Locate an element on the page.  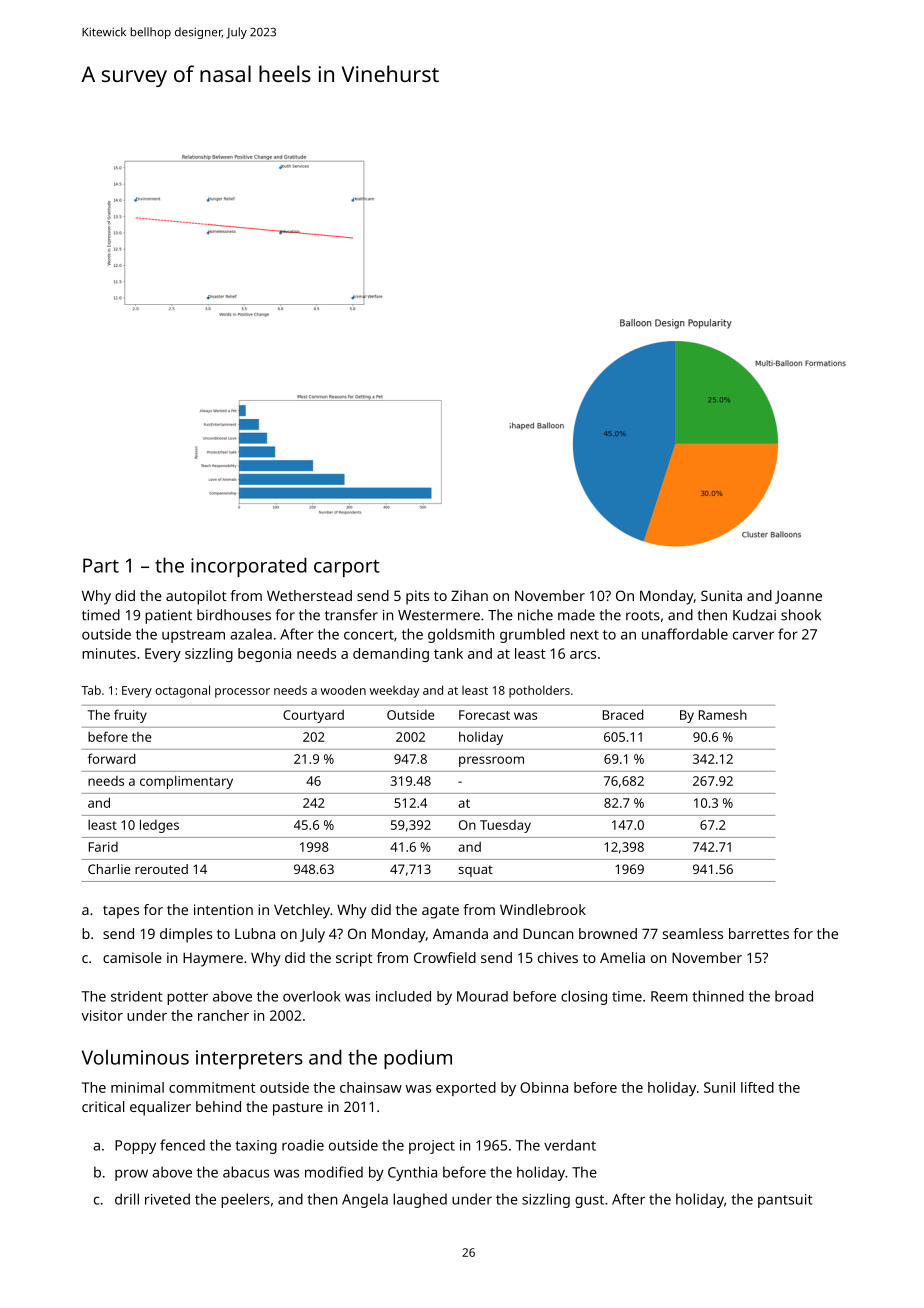
Part is located at coordinates (101, 565).
